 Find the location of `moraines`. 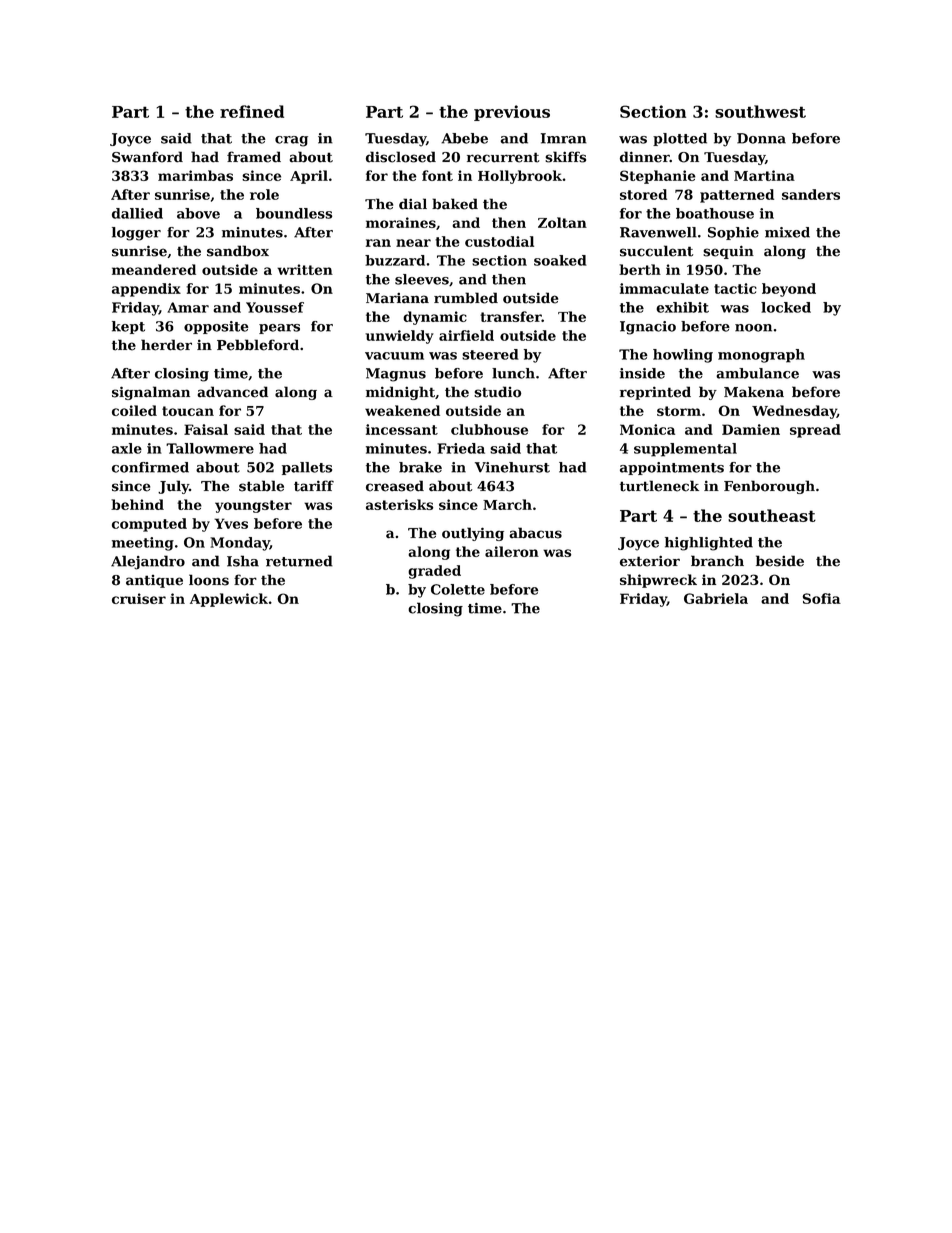

moraines is located at coordinates (401, 222).
